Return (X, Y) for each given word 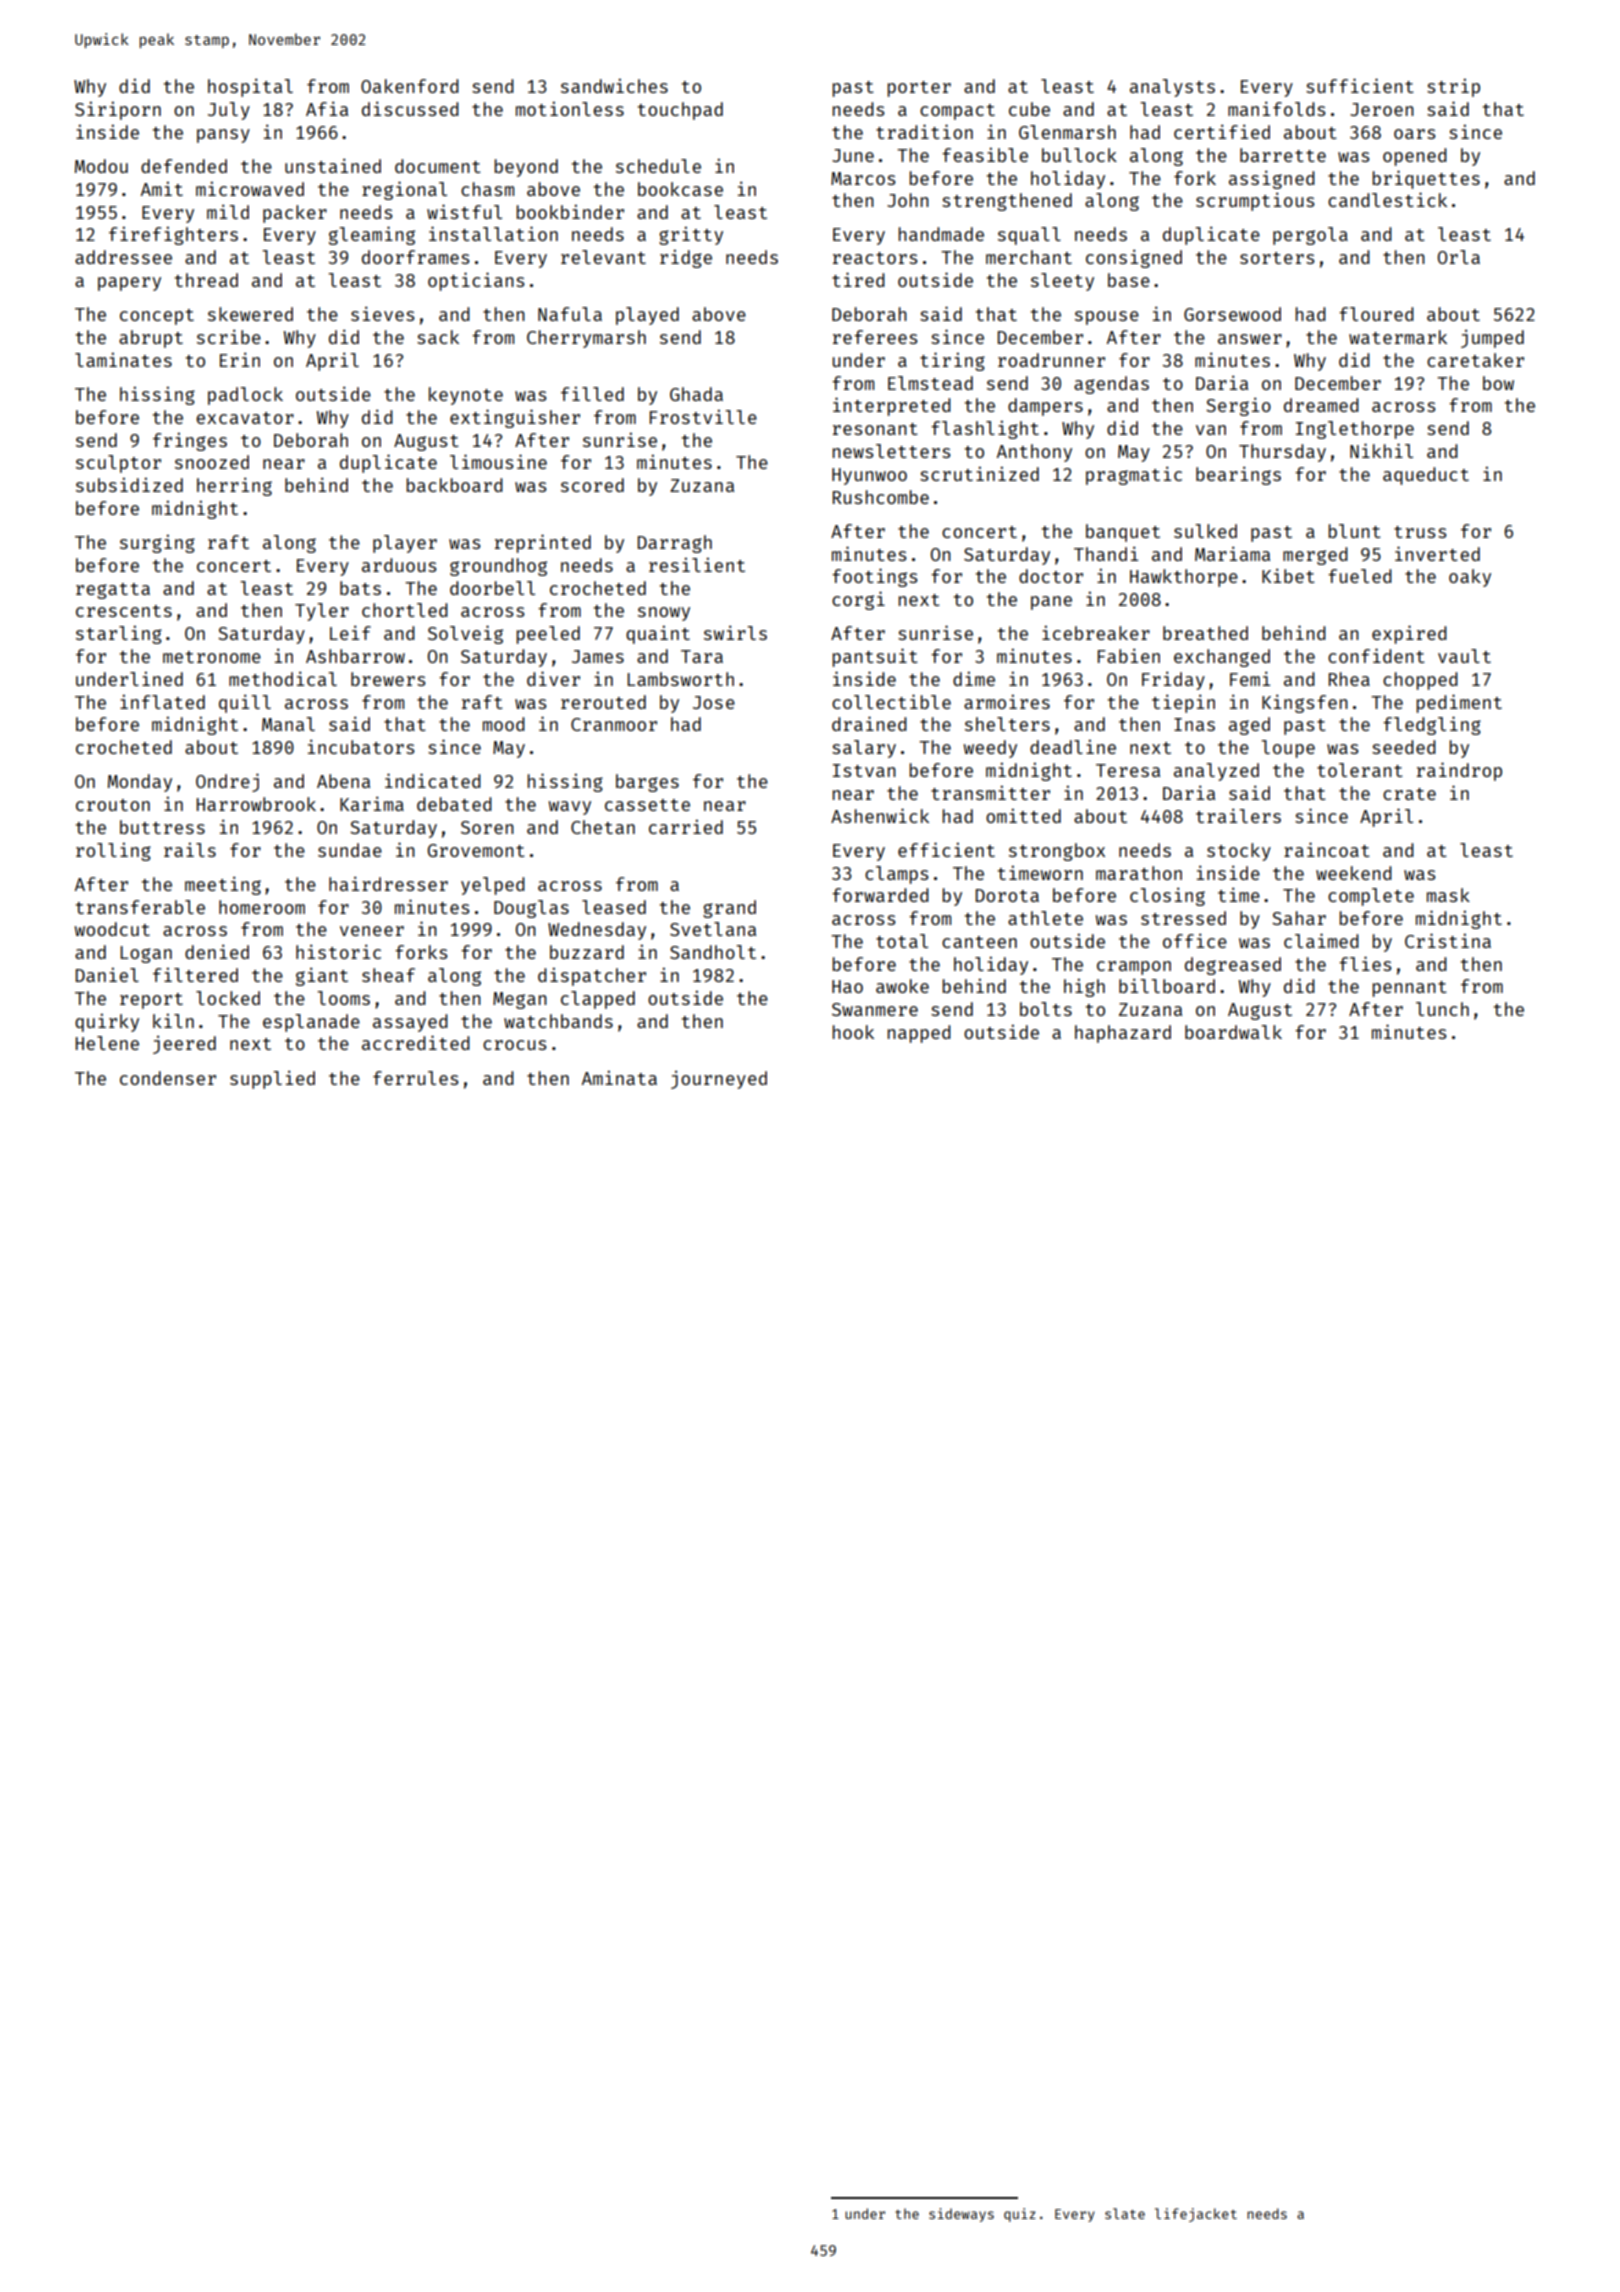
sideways (961, 2215)
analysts (1172, 88)
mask (1448, 895)
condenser (168, 1078)
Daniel (107, 974)
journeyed (719, 1080)
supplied (272, 1079)
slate (1125, 2213)
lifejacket (1196, 2215)
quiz (1020, 2215)
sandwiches (614, 85)
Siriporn (118, 110)
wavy (569, 808)
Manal (288, 724)
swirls (735, 632)
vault (1464, 656)
